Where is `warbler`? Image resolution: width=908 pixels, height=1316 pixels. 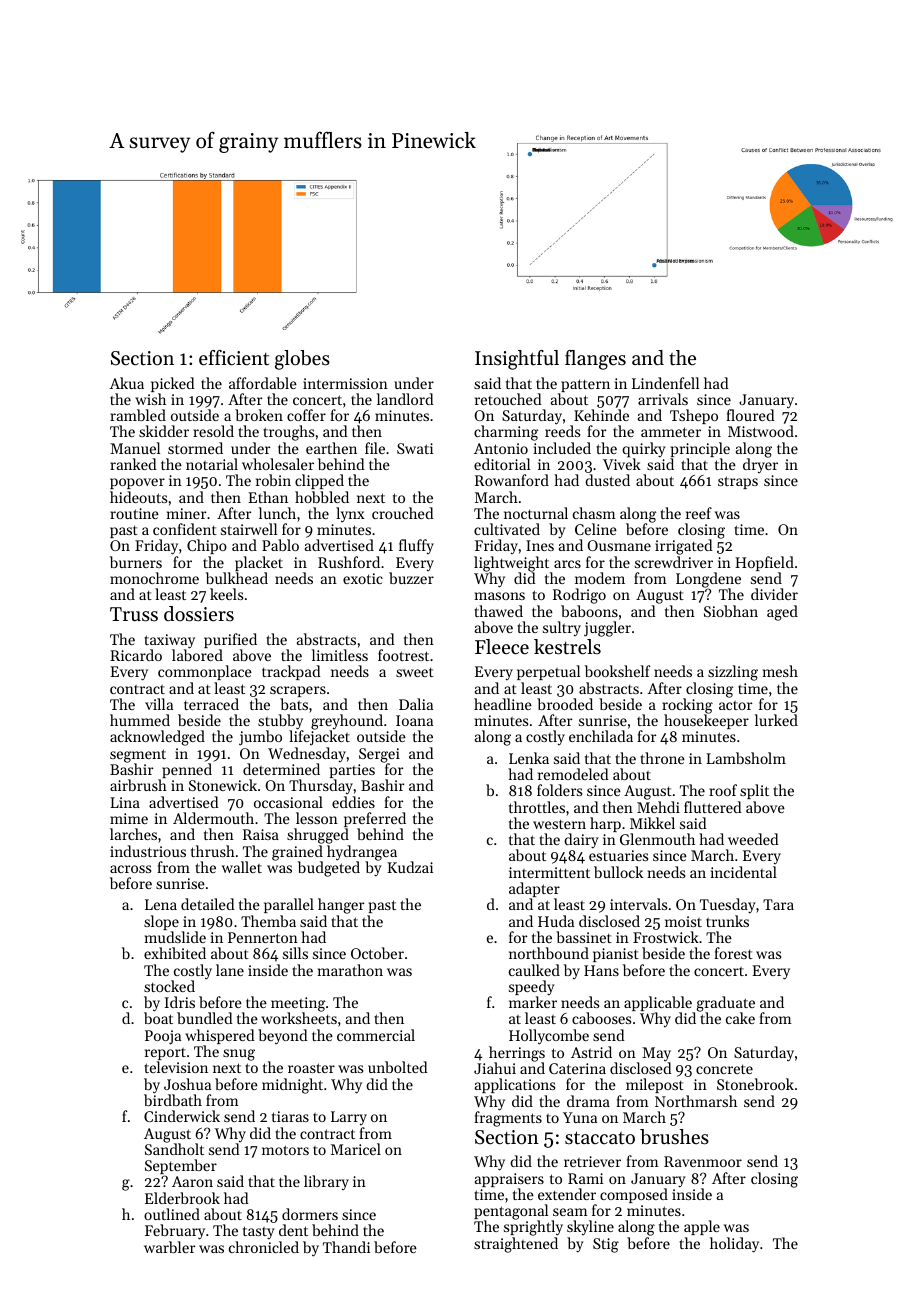
warbler is located at coordinates (169, 1247).
